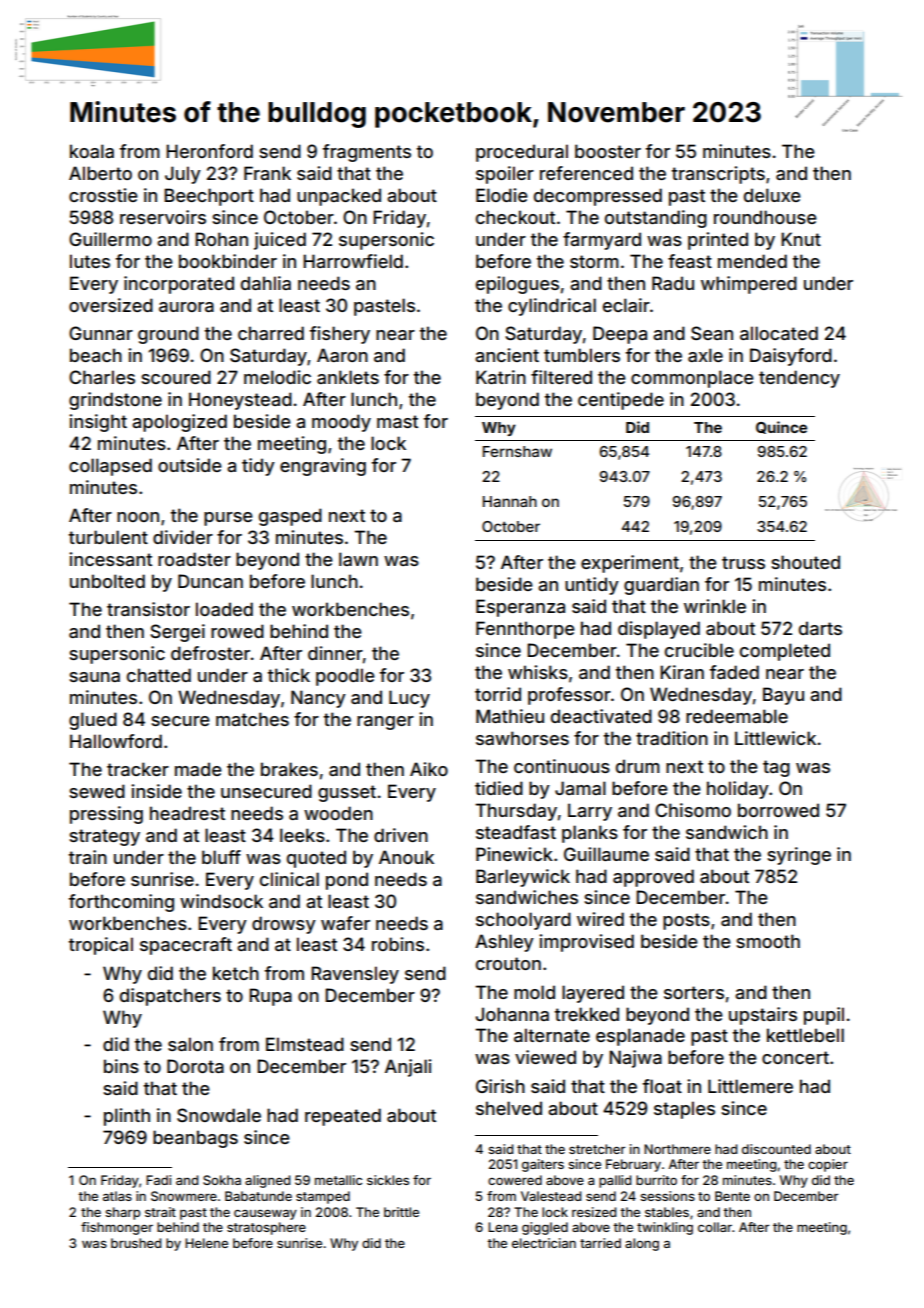  Describe the element at coordinates (409, 699) in the document. I see `Lucy` at that location.
